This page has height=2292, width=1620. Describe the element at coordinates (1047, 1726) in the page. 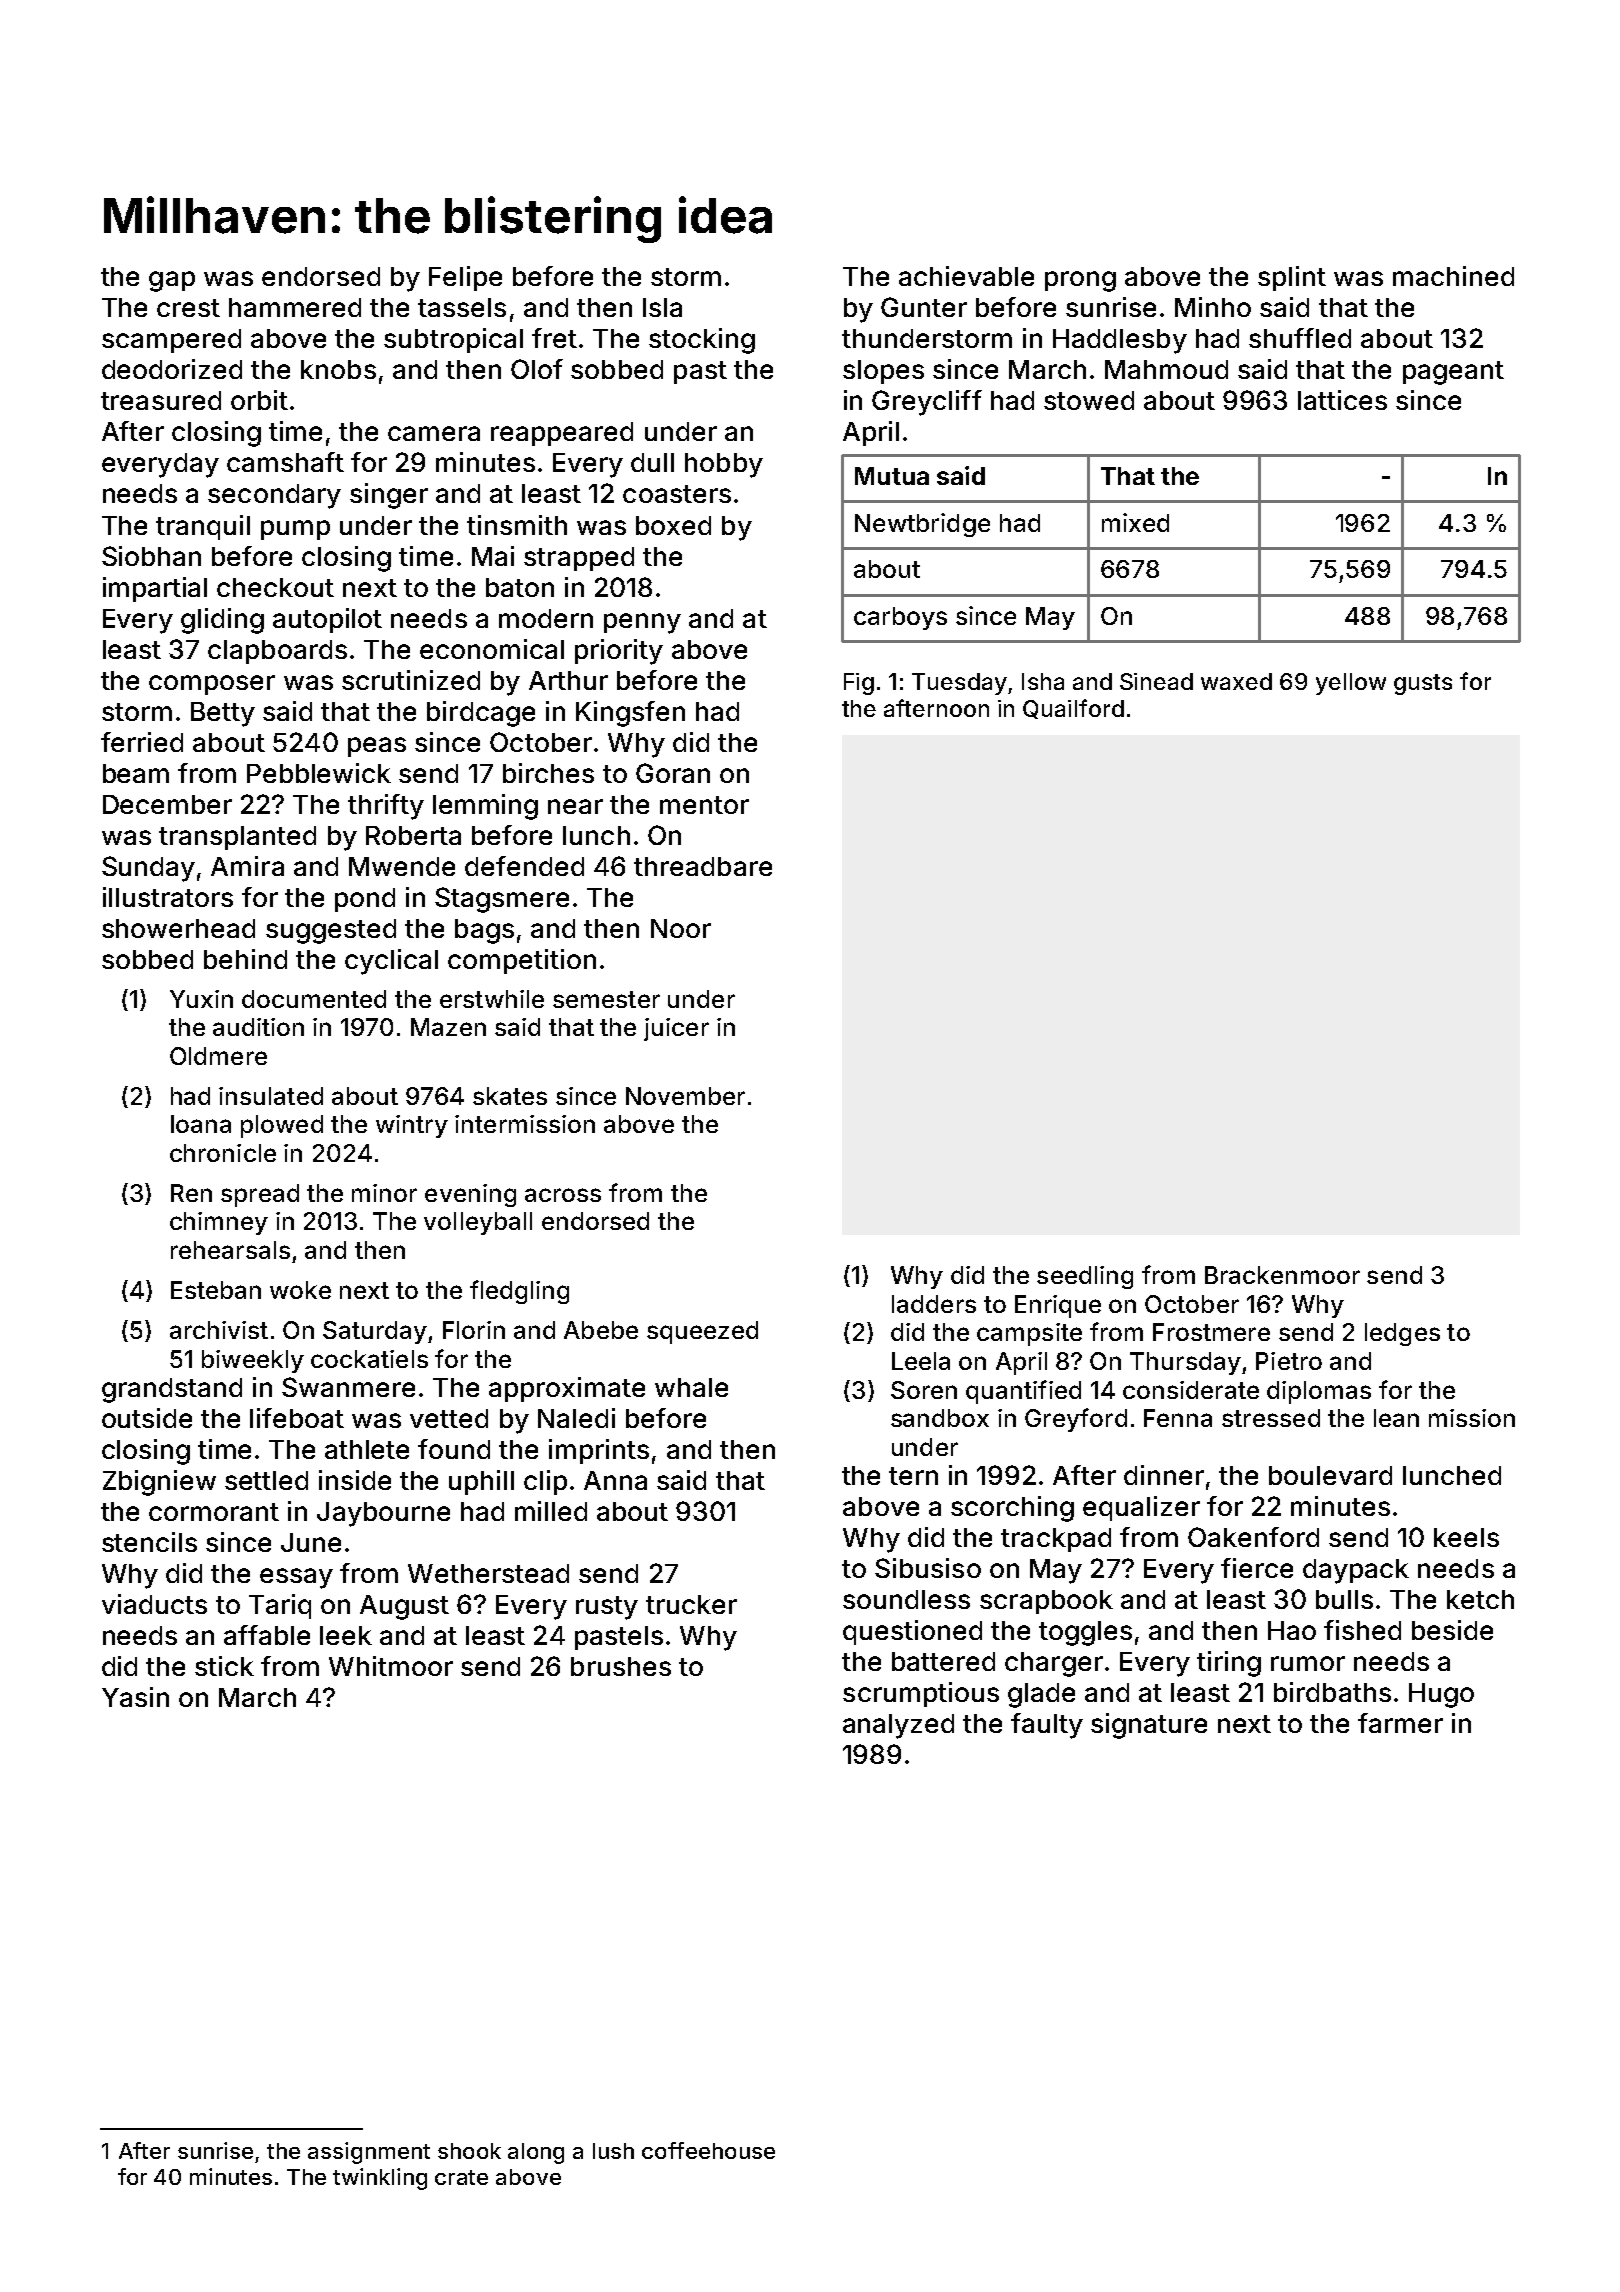

I see `faulty` at that location.
